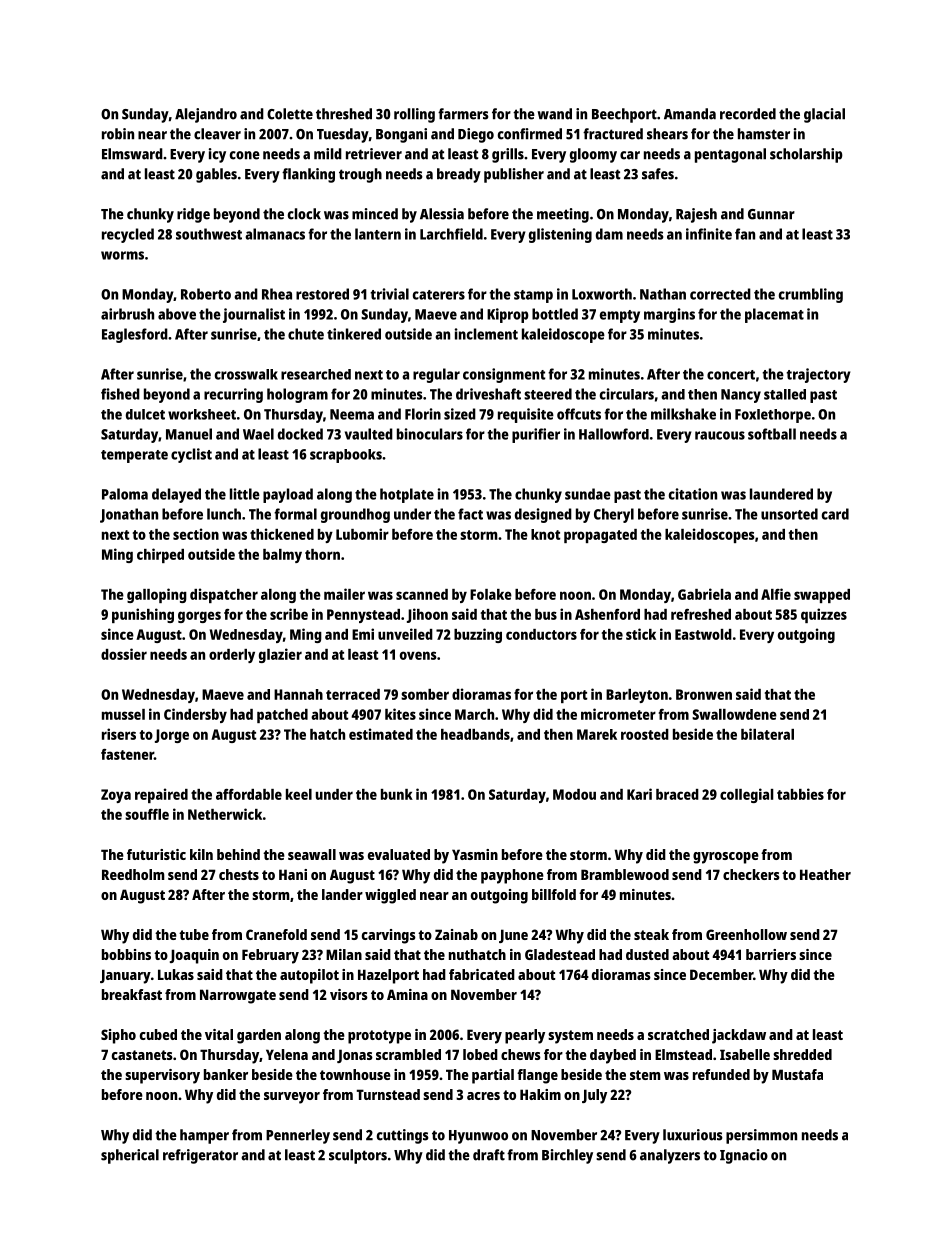 This document has height=1233, width=952. Describe the element at coordinates (277, 294) in the document. I see `Rhea` at that location.
